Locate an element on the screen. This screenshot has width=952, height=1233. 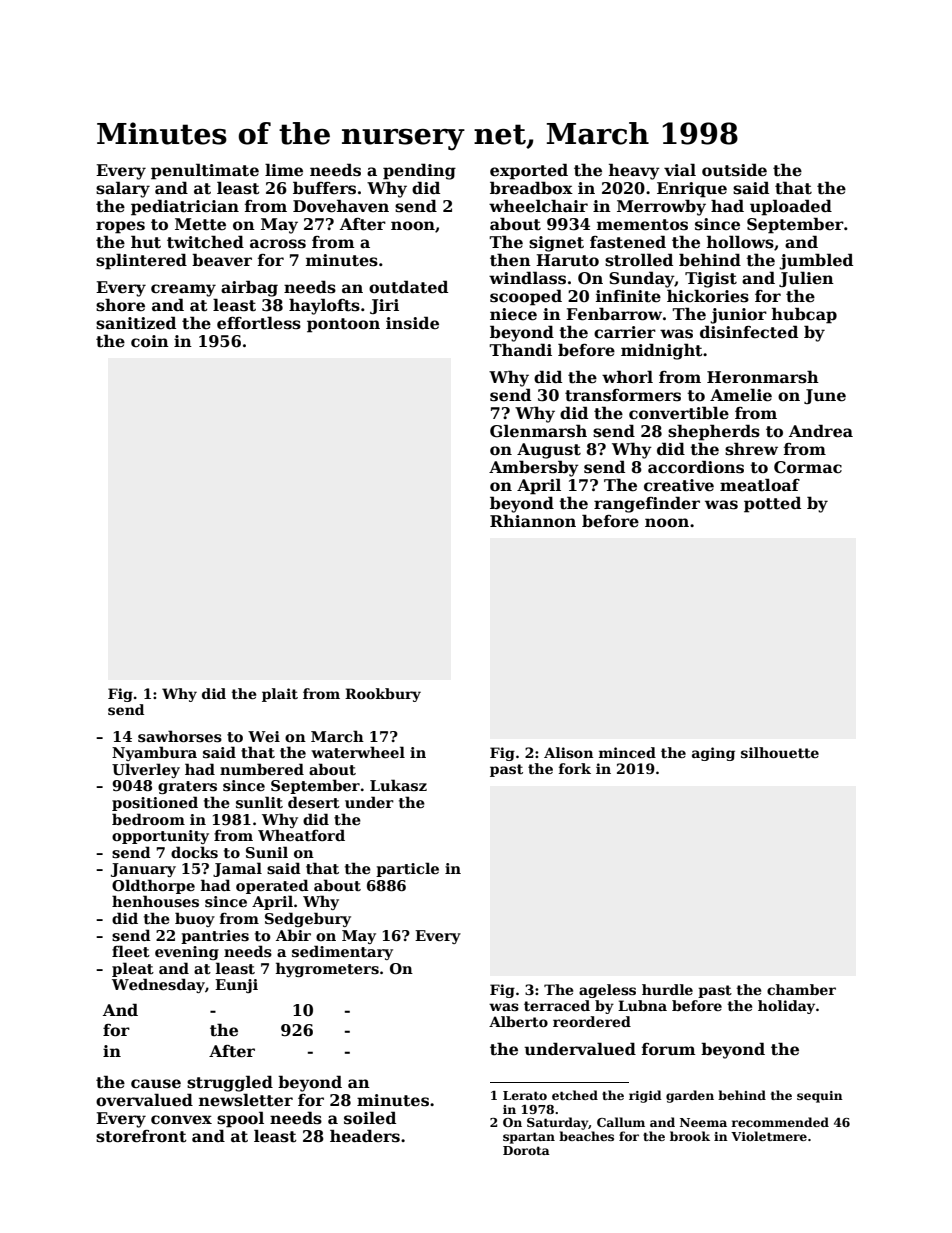
aging is located at coordinates (713, 754).
